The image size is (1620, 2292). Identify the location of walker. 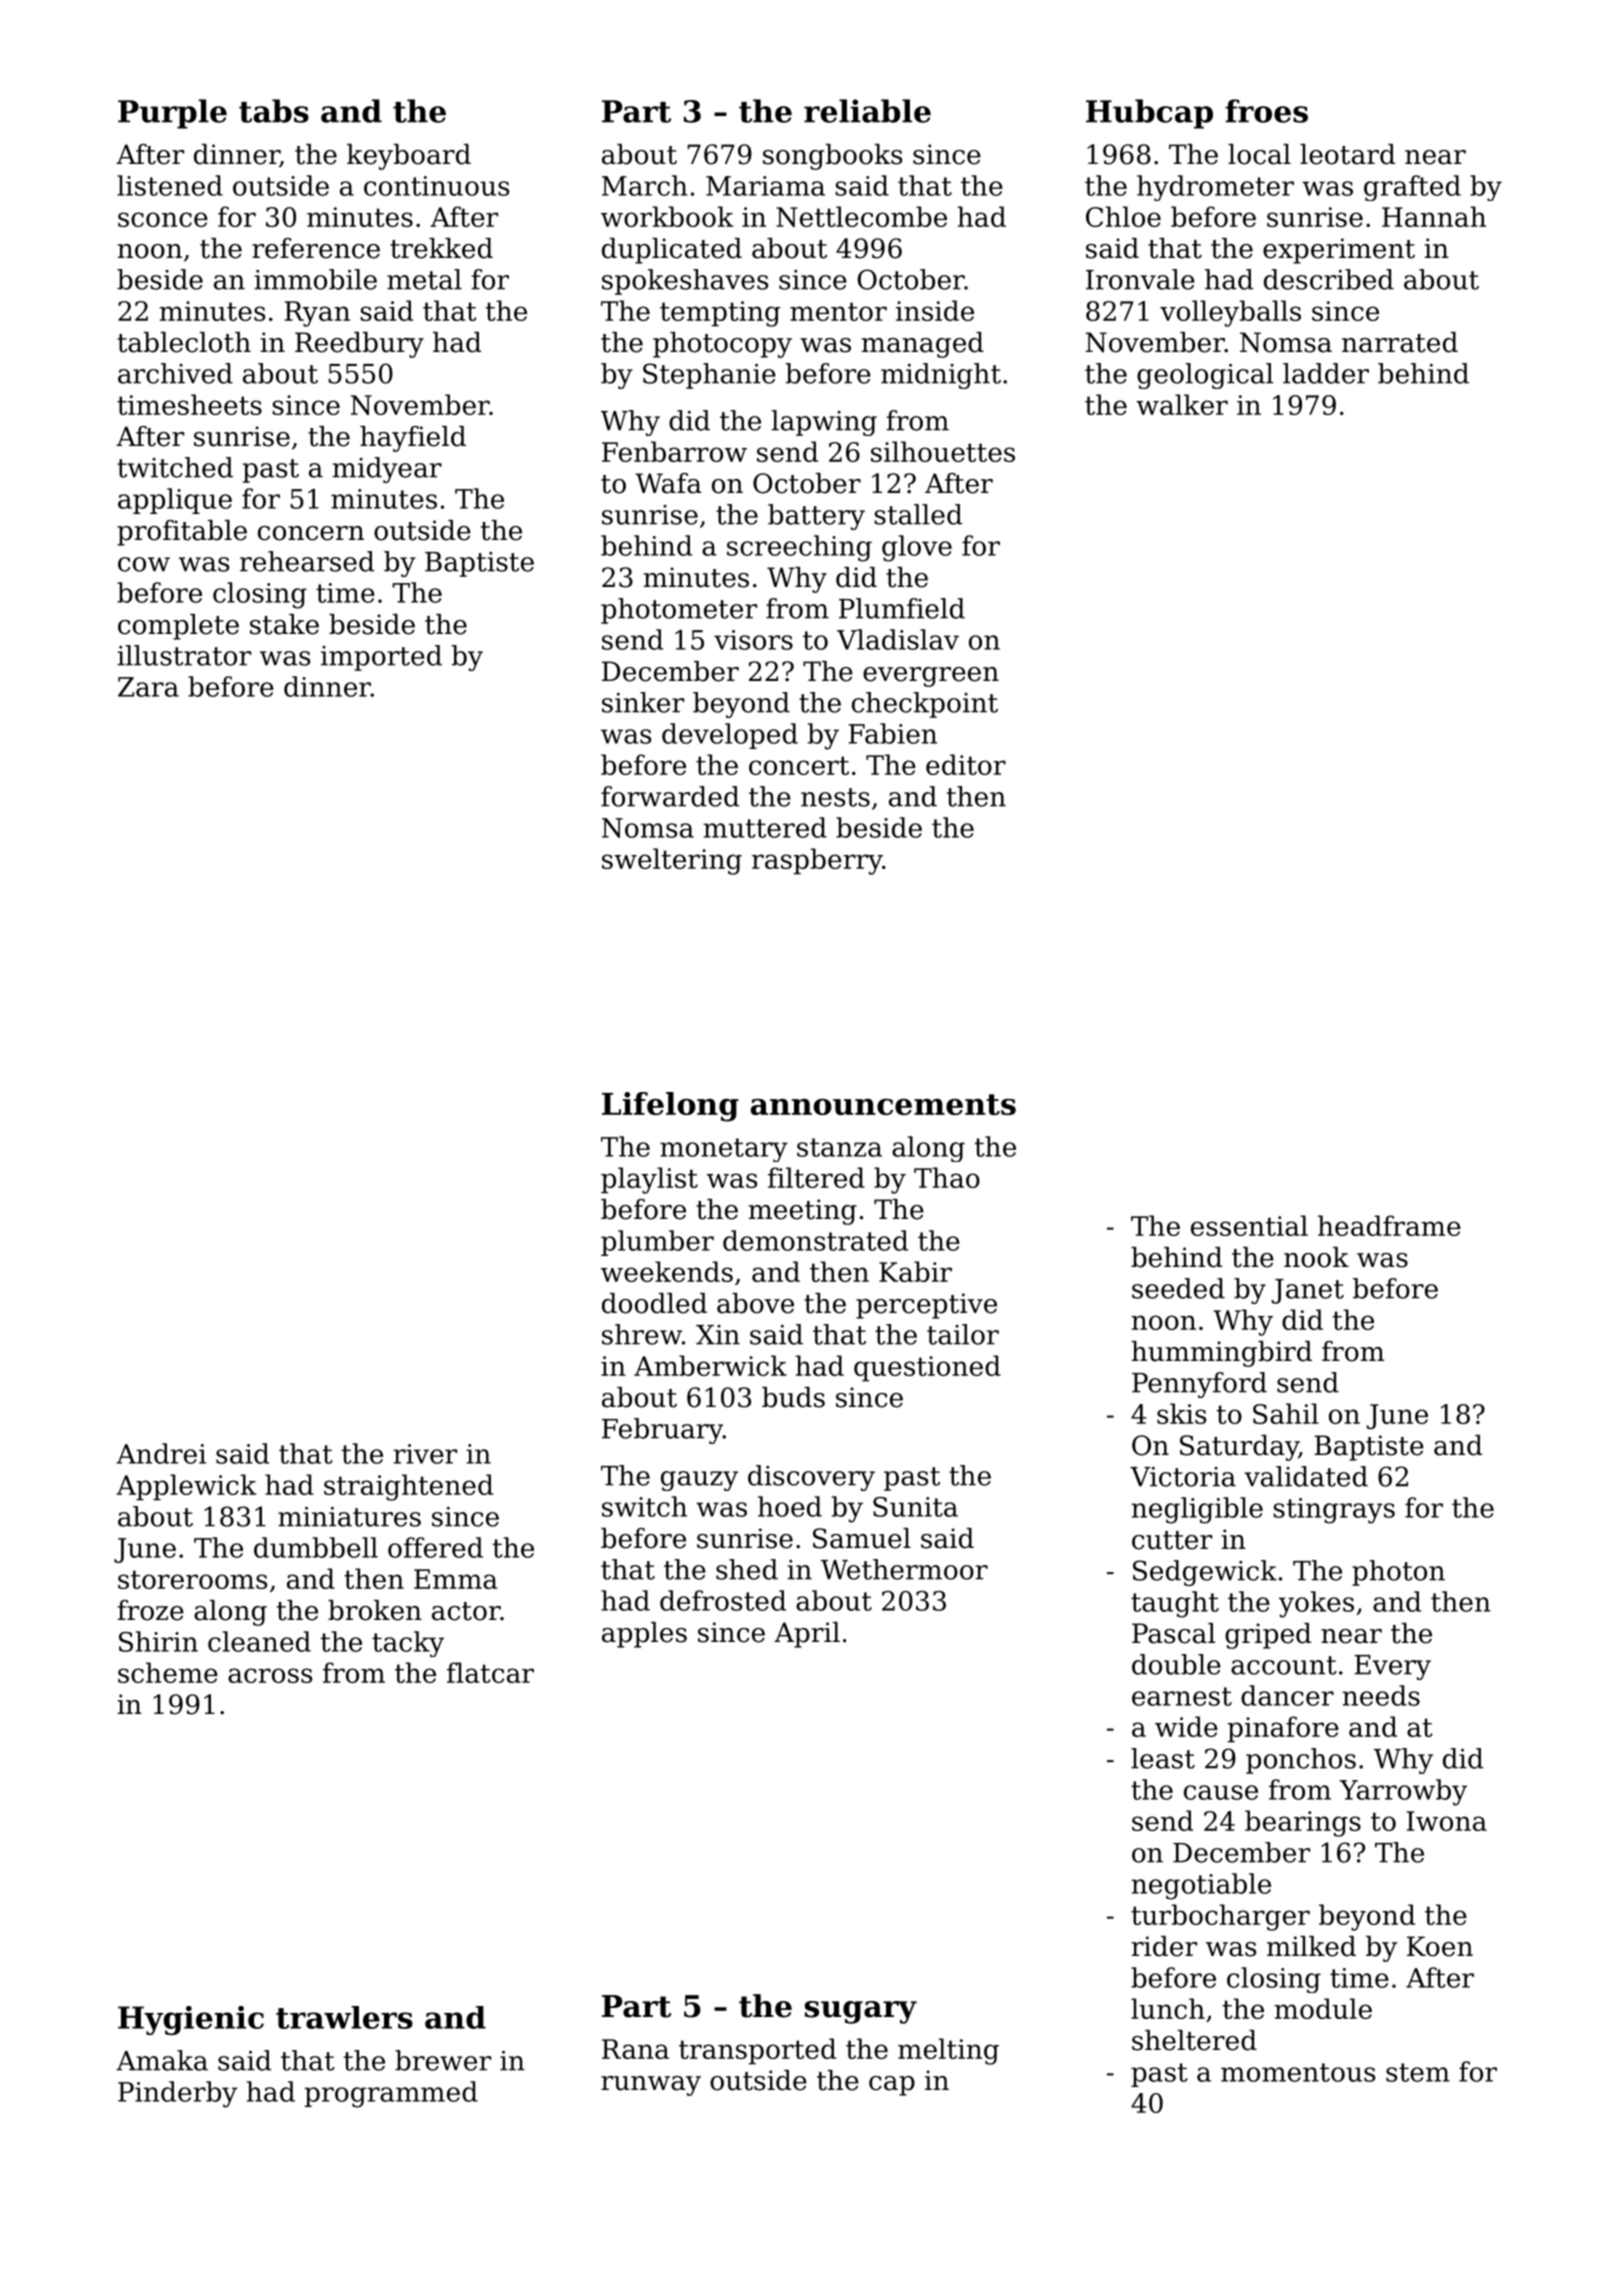
(1182, 404).
